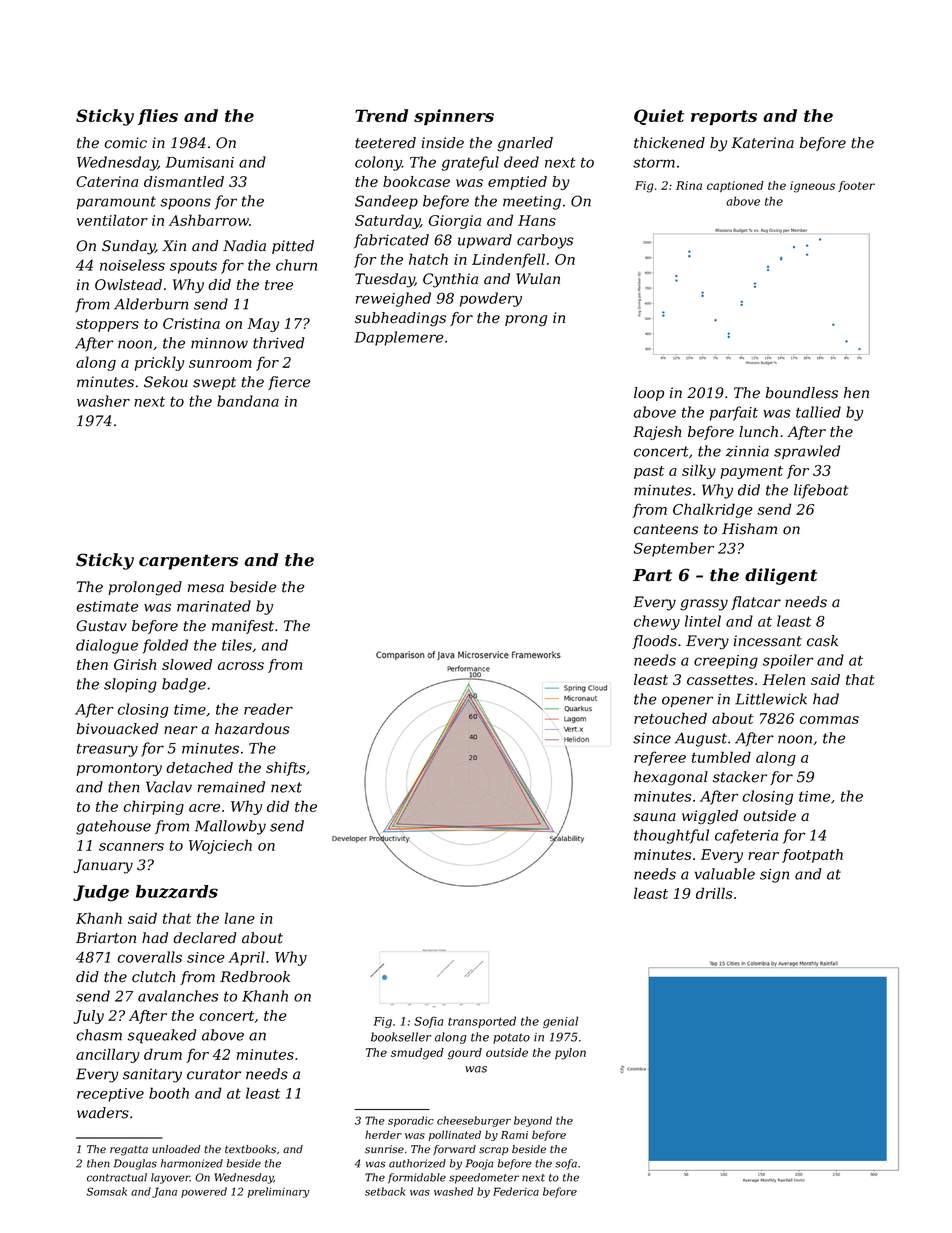 The image size is (952, 1233). I want to click on reports, so click(724, 118).
